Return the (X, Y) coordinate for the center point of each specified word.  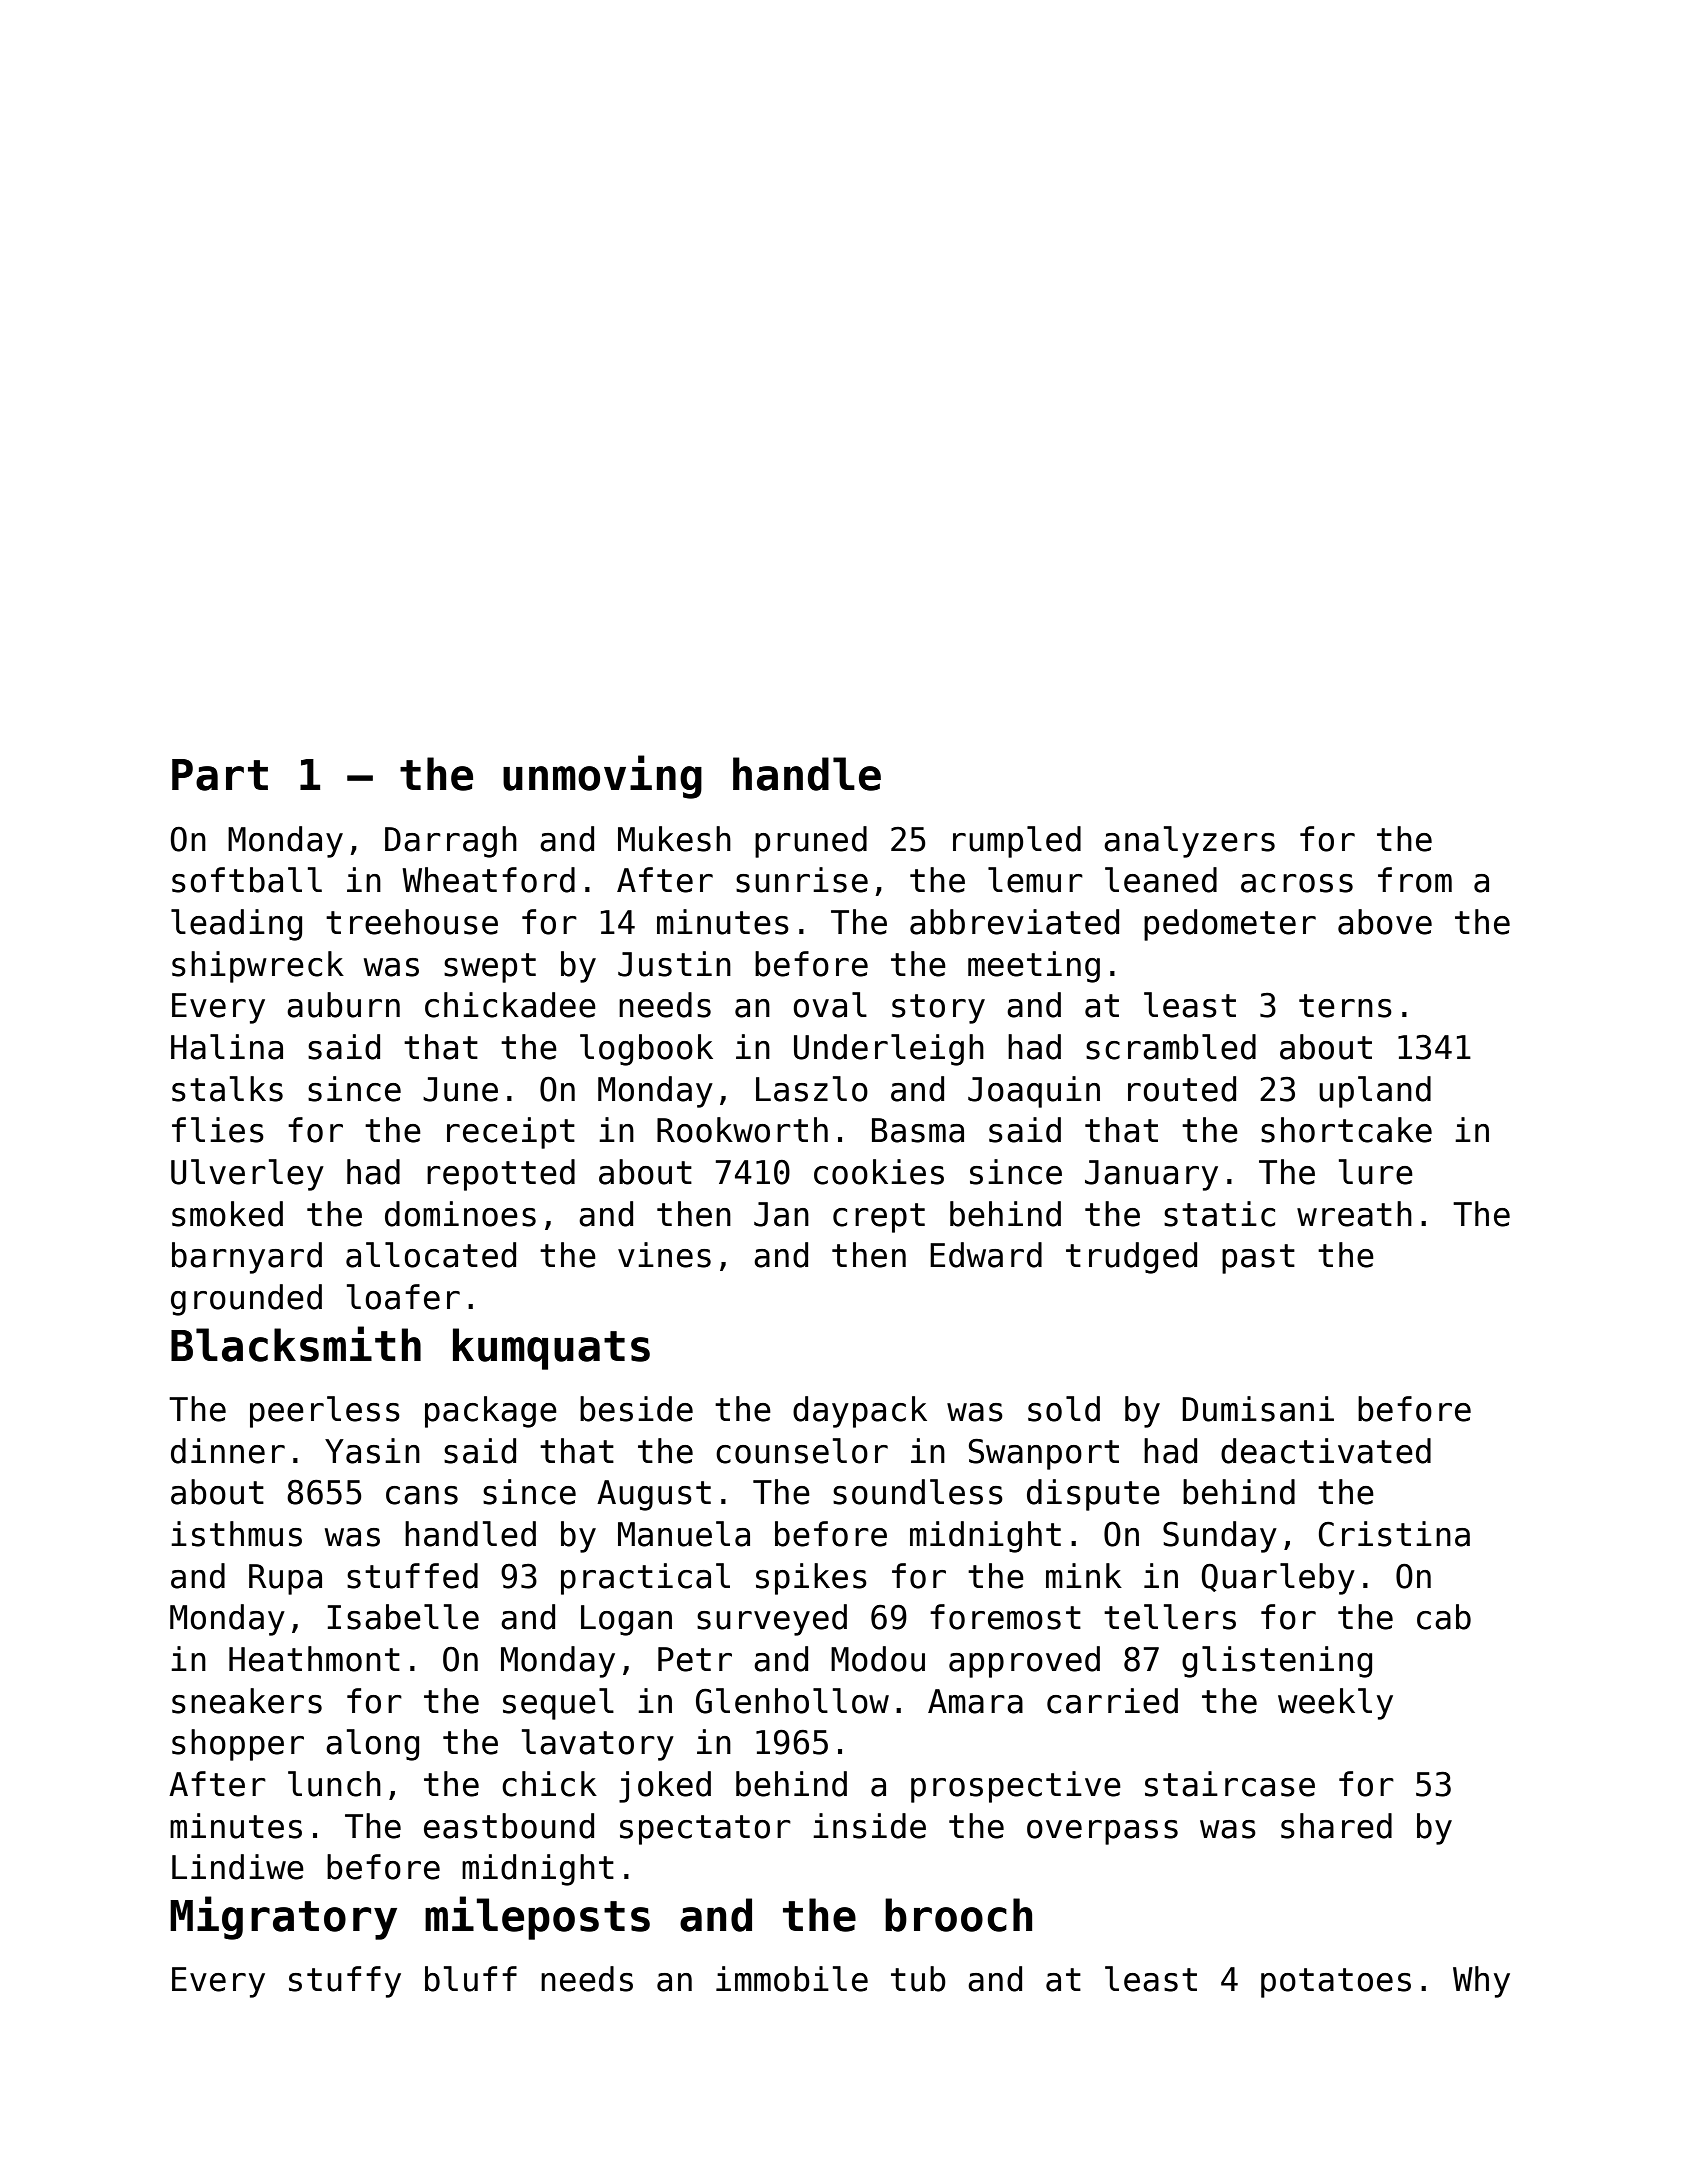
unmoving (602, 777)
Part (220, 775)
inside (869, 1826)
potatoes (1336, 1983)
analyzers (1189, 842)
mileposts (537, 1918)
